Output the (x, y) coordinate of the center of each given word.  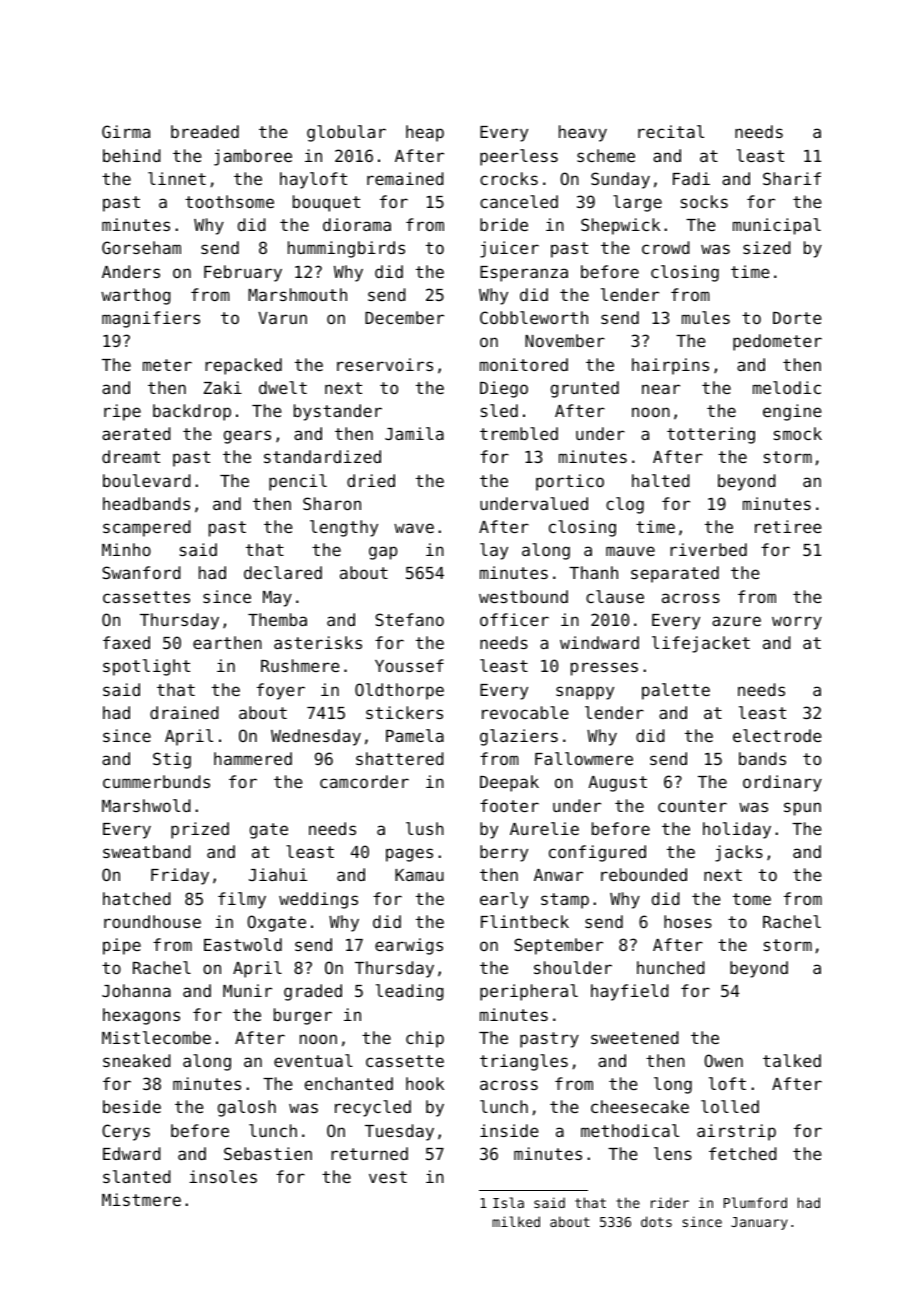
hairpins (670, 366)
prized (200, 830)
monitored (524, 364)
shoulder (573, 967)
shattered (400, 758)
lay (494, 551)
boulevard (147, 480)
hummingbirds (346, 249)
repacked (243, 366)
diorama (357, 224)
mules (706, 317)
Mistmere (141, 1199)
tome (752, 899)
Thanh (593, 572)
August (617, 784)
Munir (247, 990)
